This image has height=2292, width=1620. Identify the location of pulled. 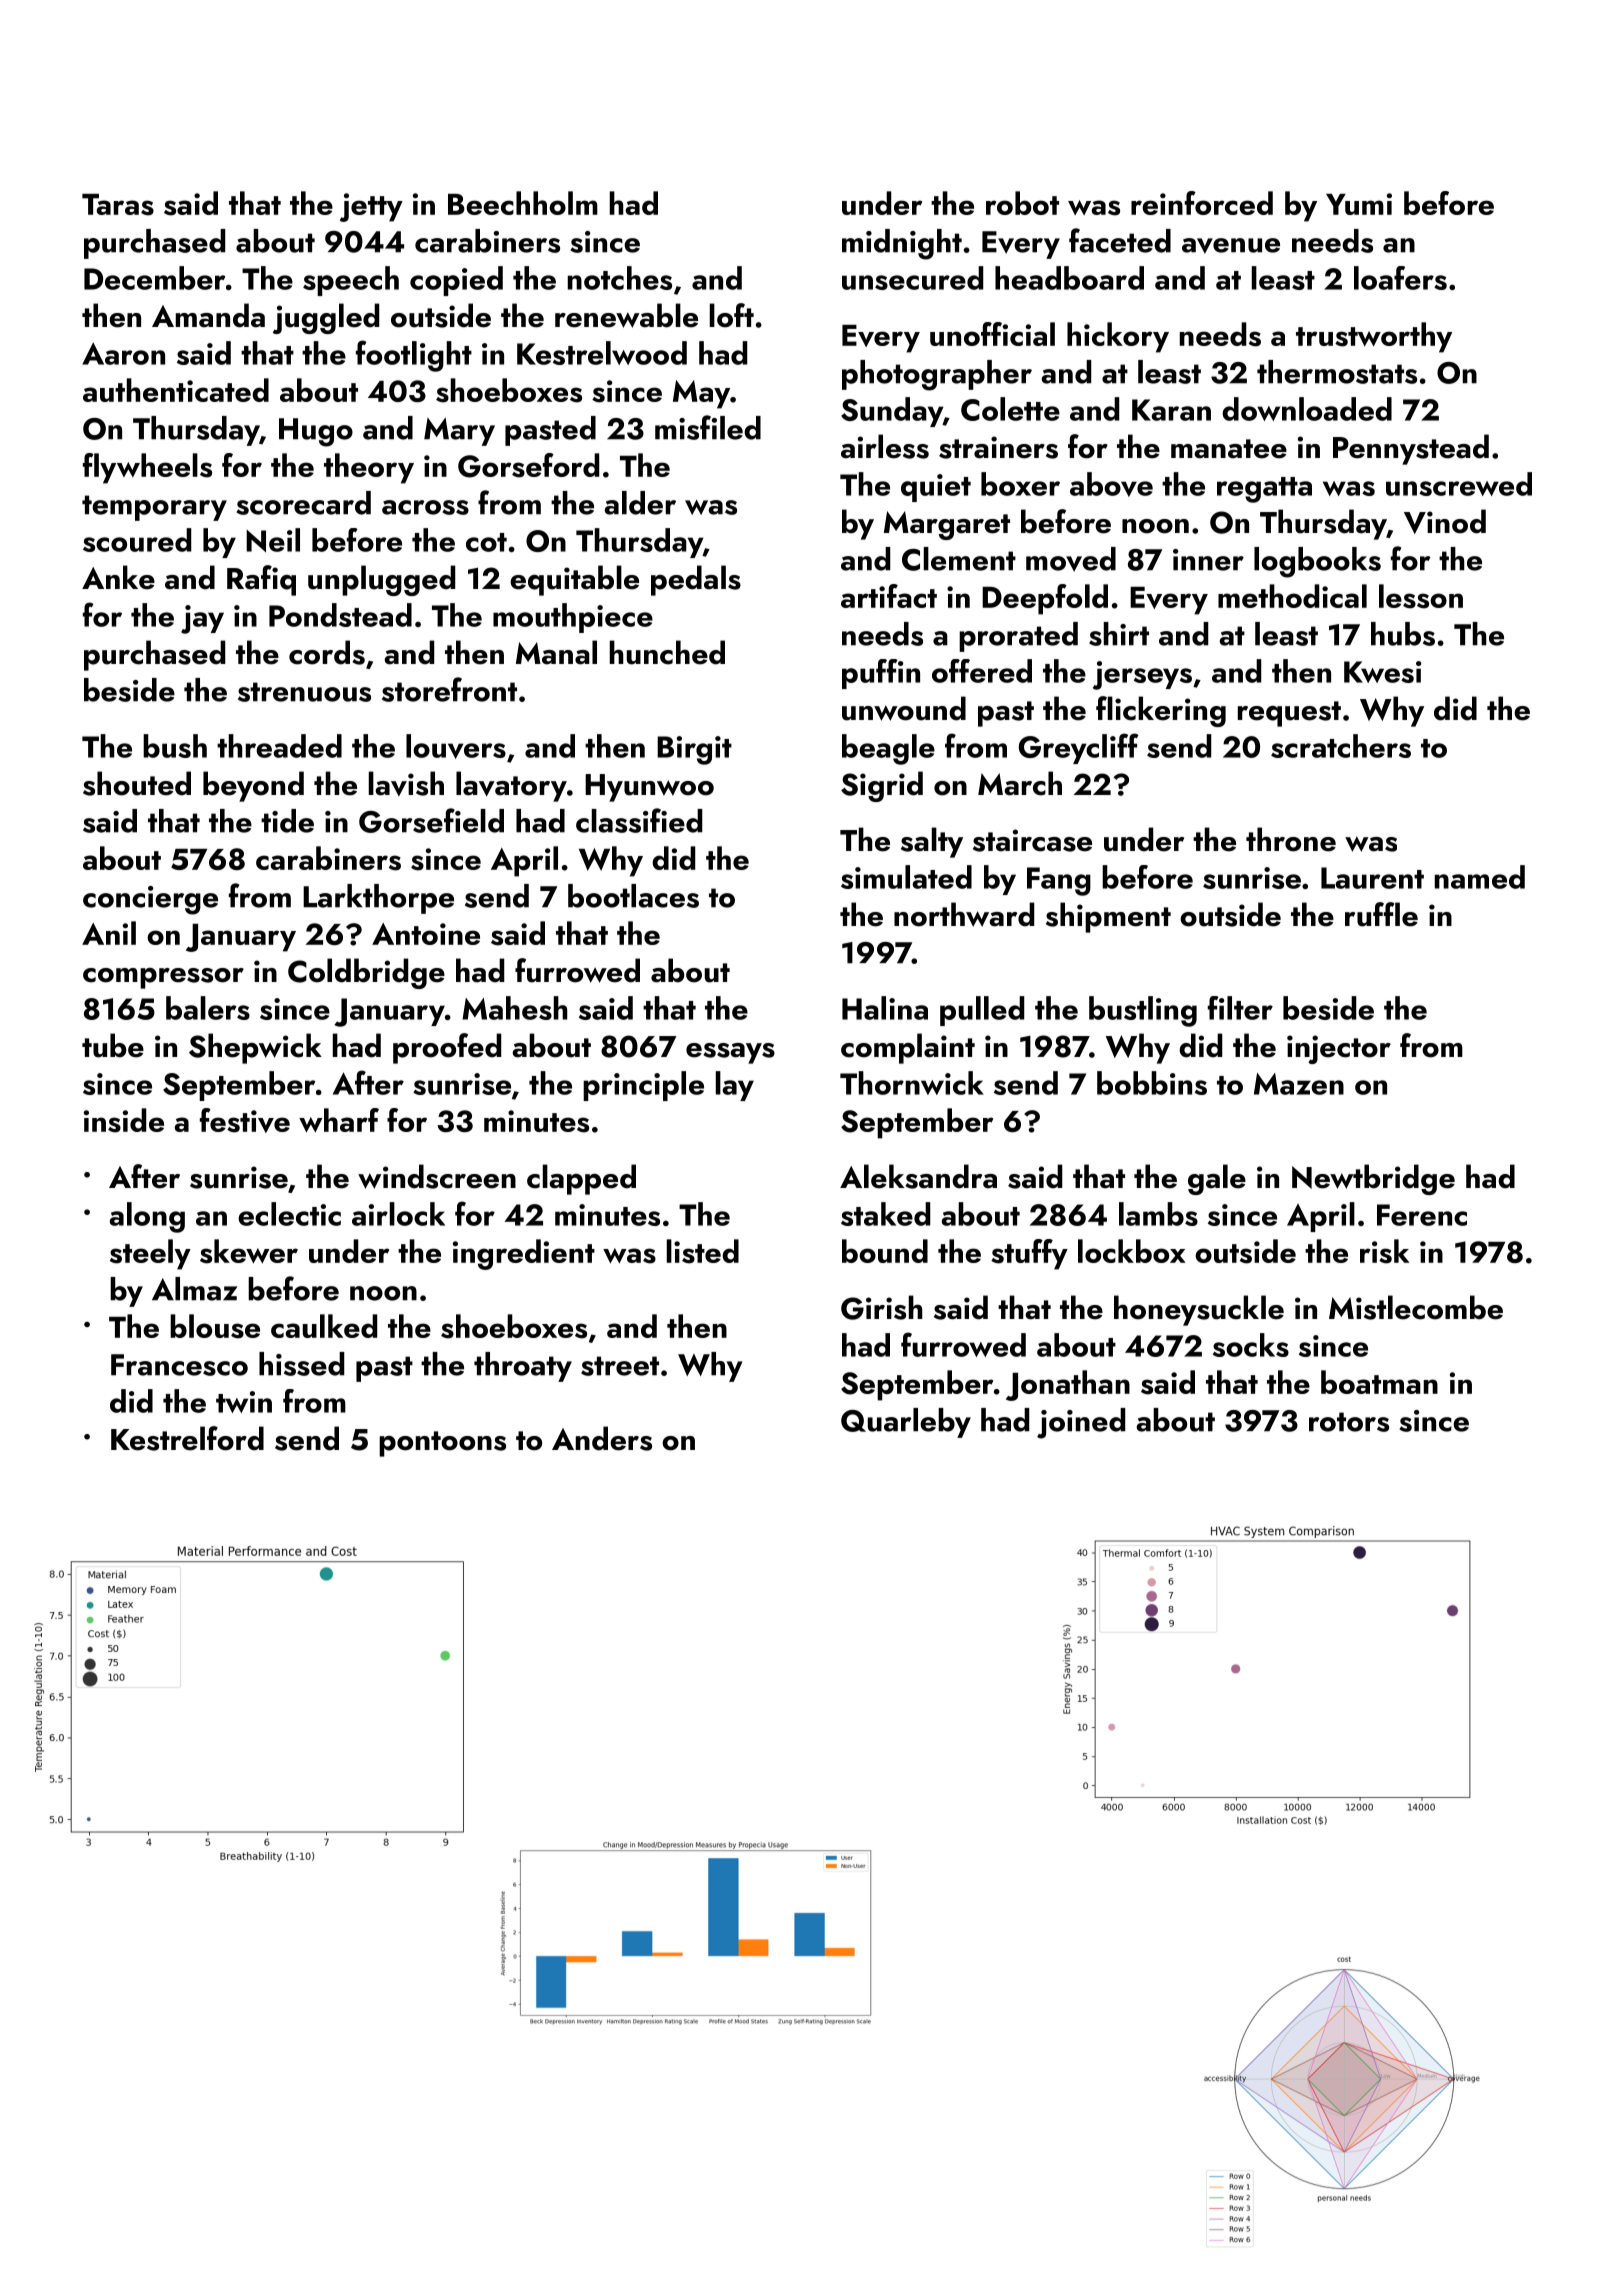
(982, 1011).
